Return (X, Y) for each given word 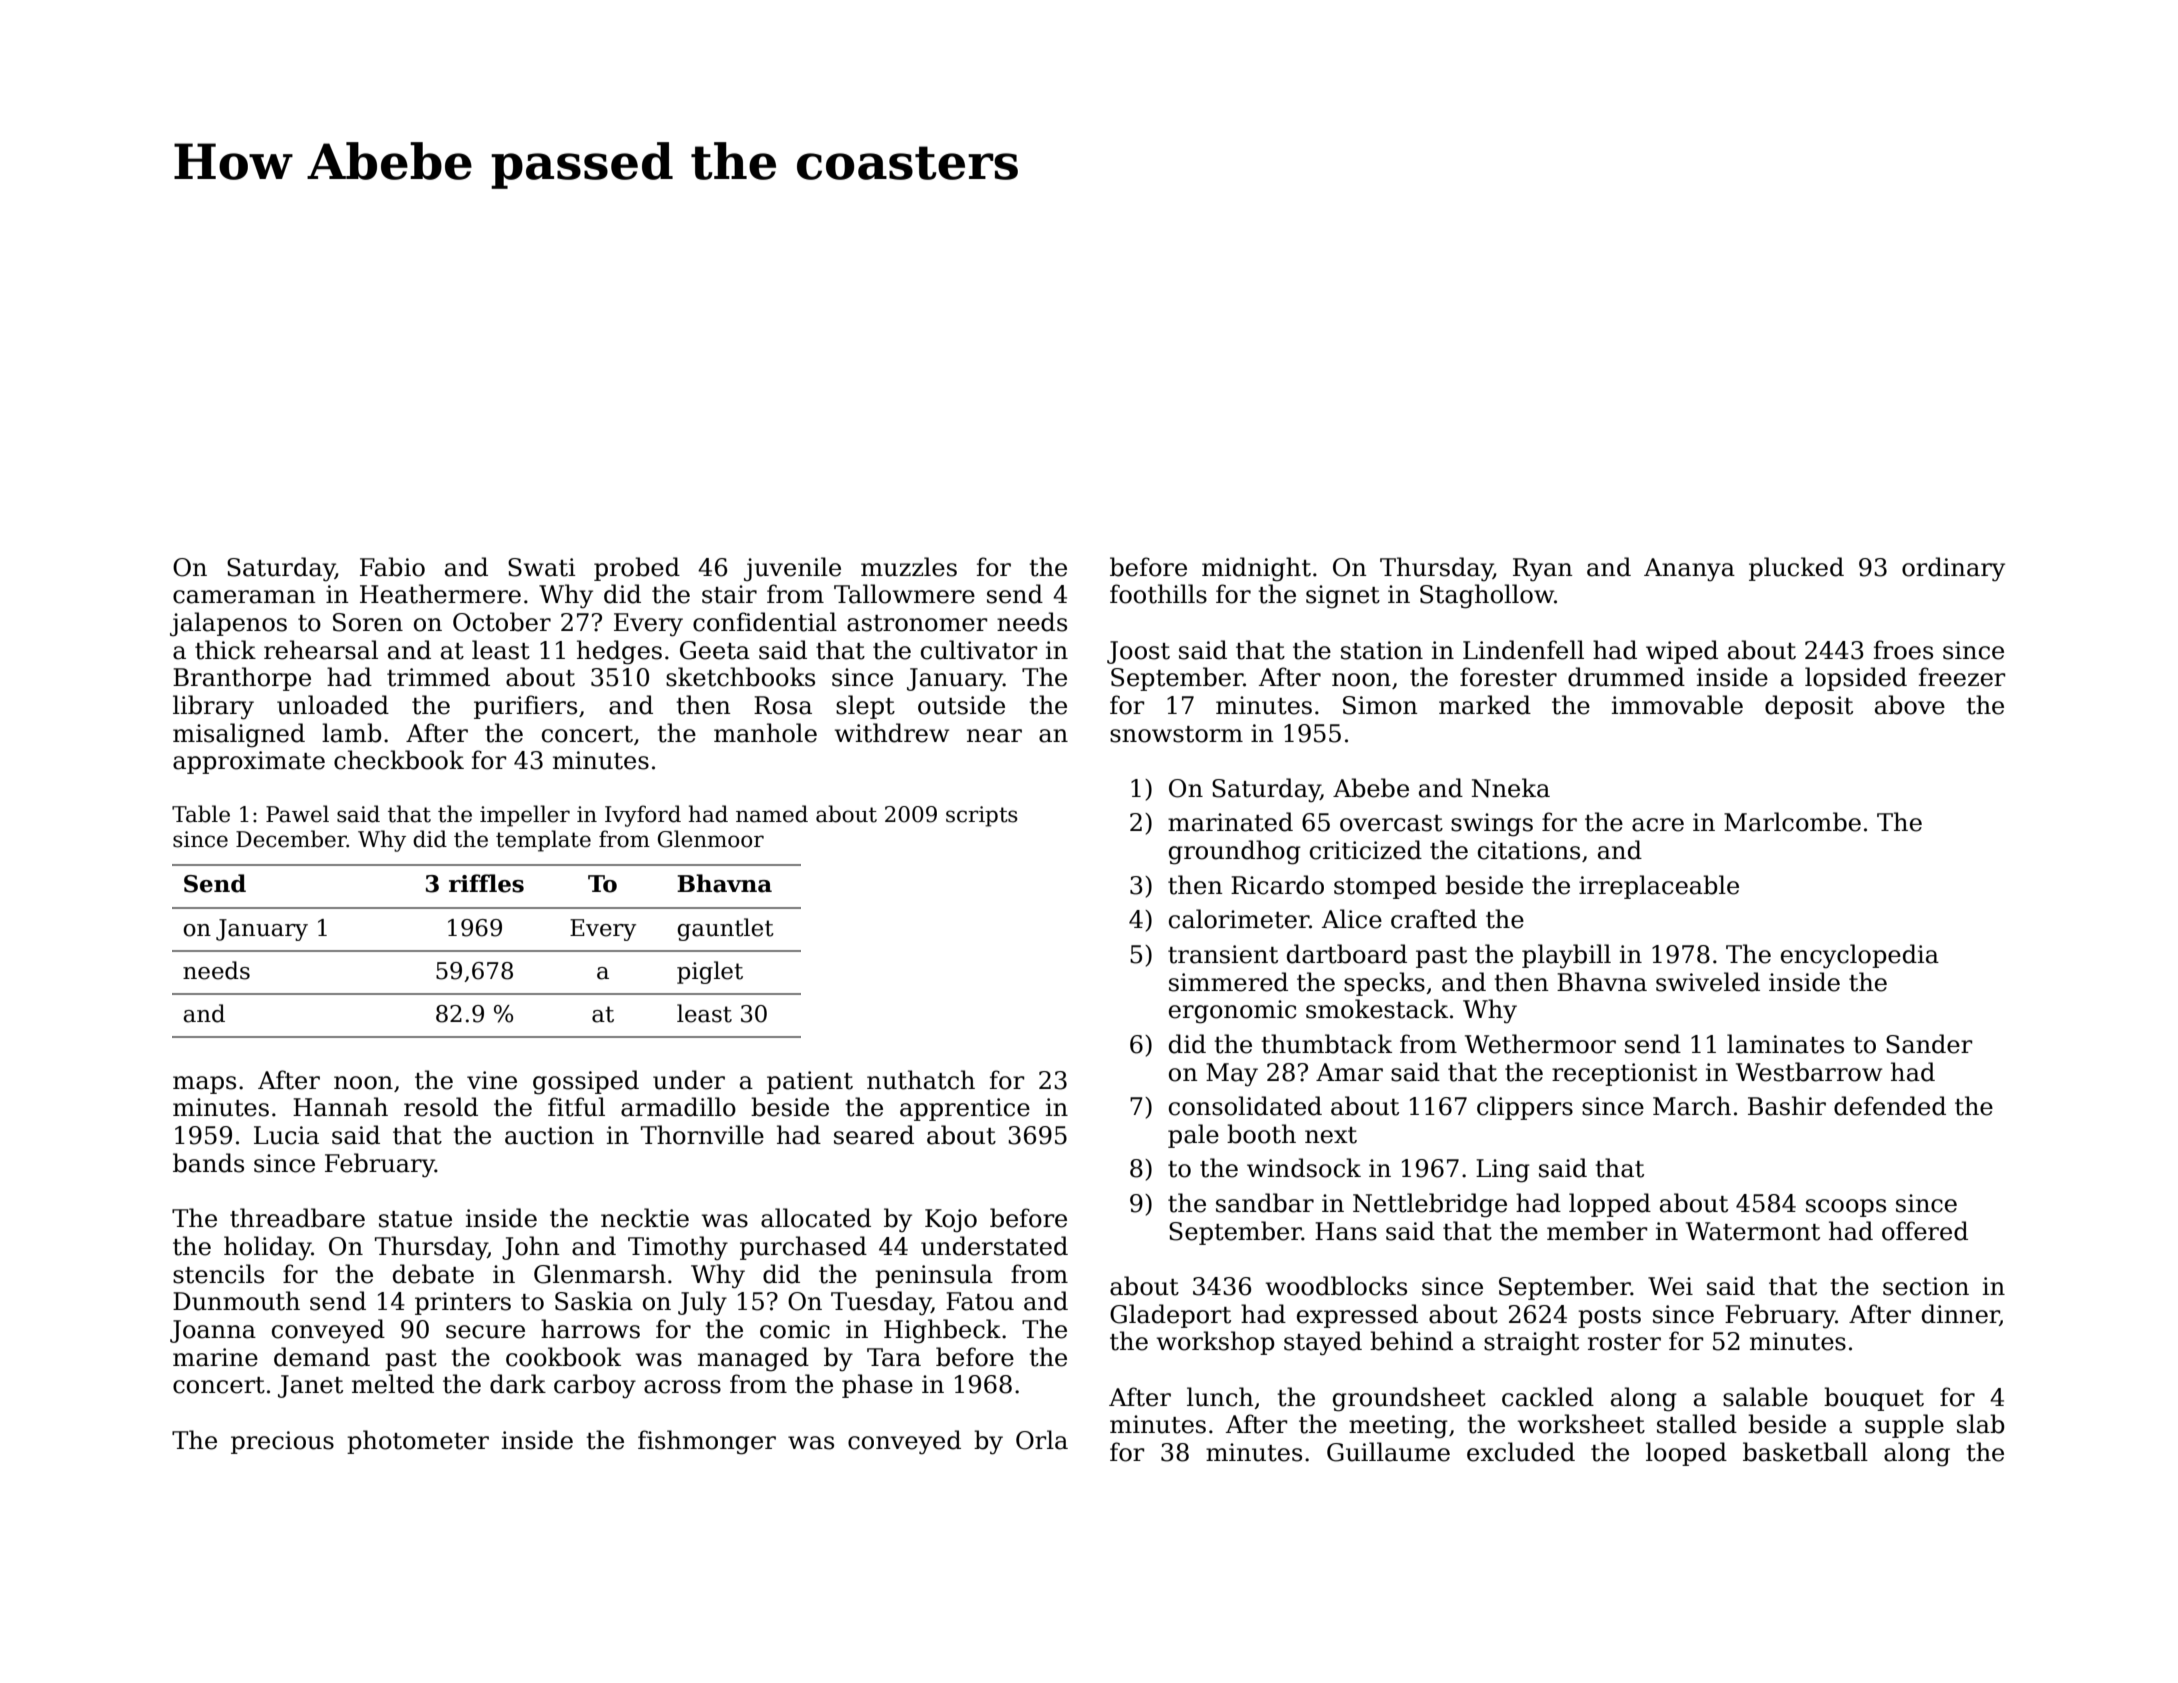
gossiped (586, 1082)
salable (1765, 1397)
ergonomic (1233, 1012)
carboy (595, 1386)
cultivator (979, 650)
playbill (1566, 956)
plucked (1796, 569)
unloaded (333, 705)
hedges (619, 652)
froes (1903, 650)
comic (795, 1329)
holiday (268, 1248)
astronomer (917, 623)
